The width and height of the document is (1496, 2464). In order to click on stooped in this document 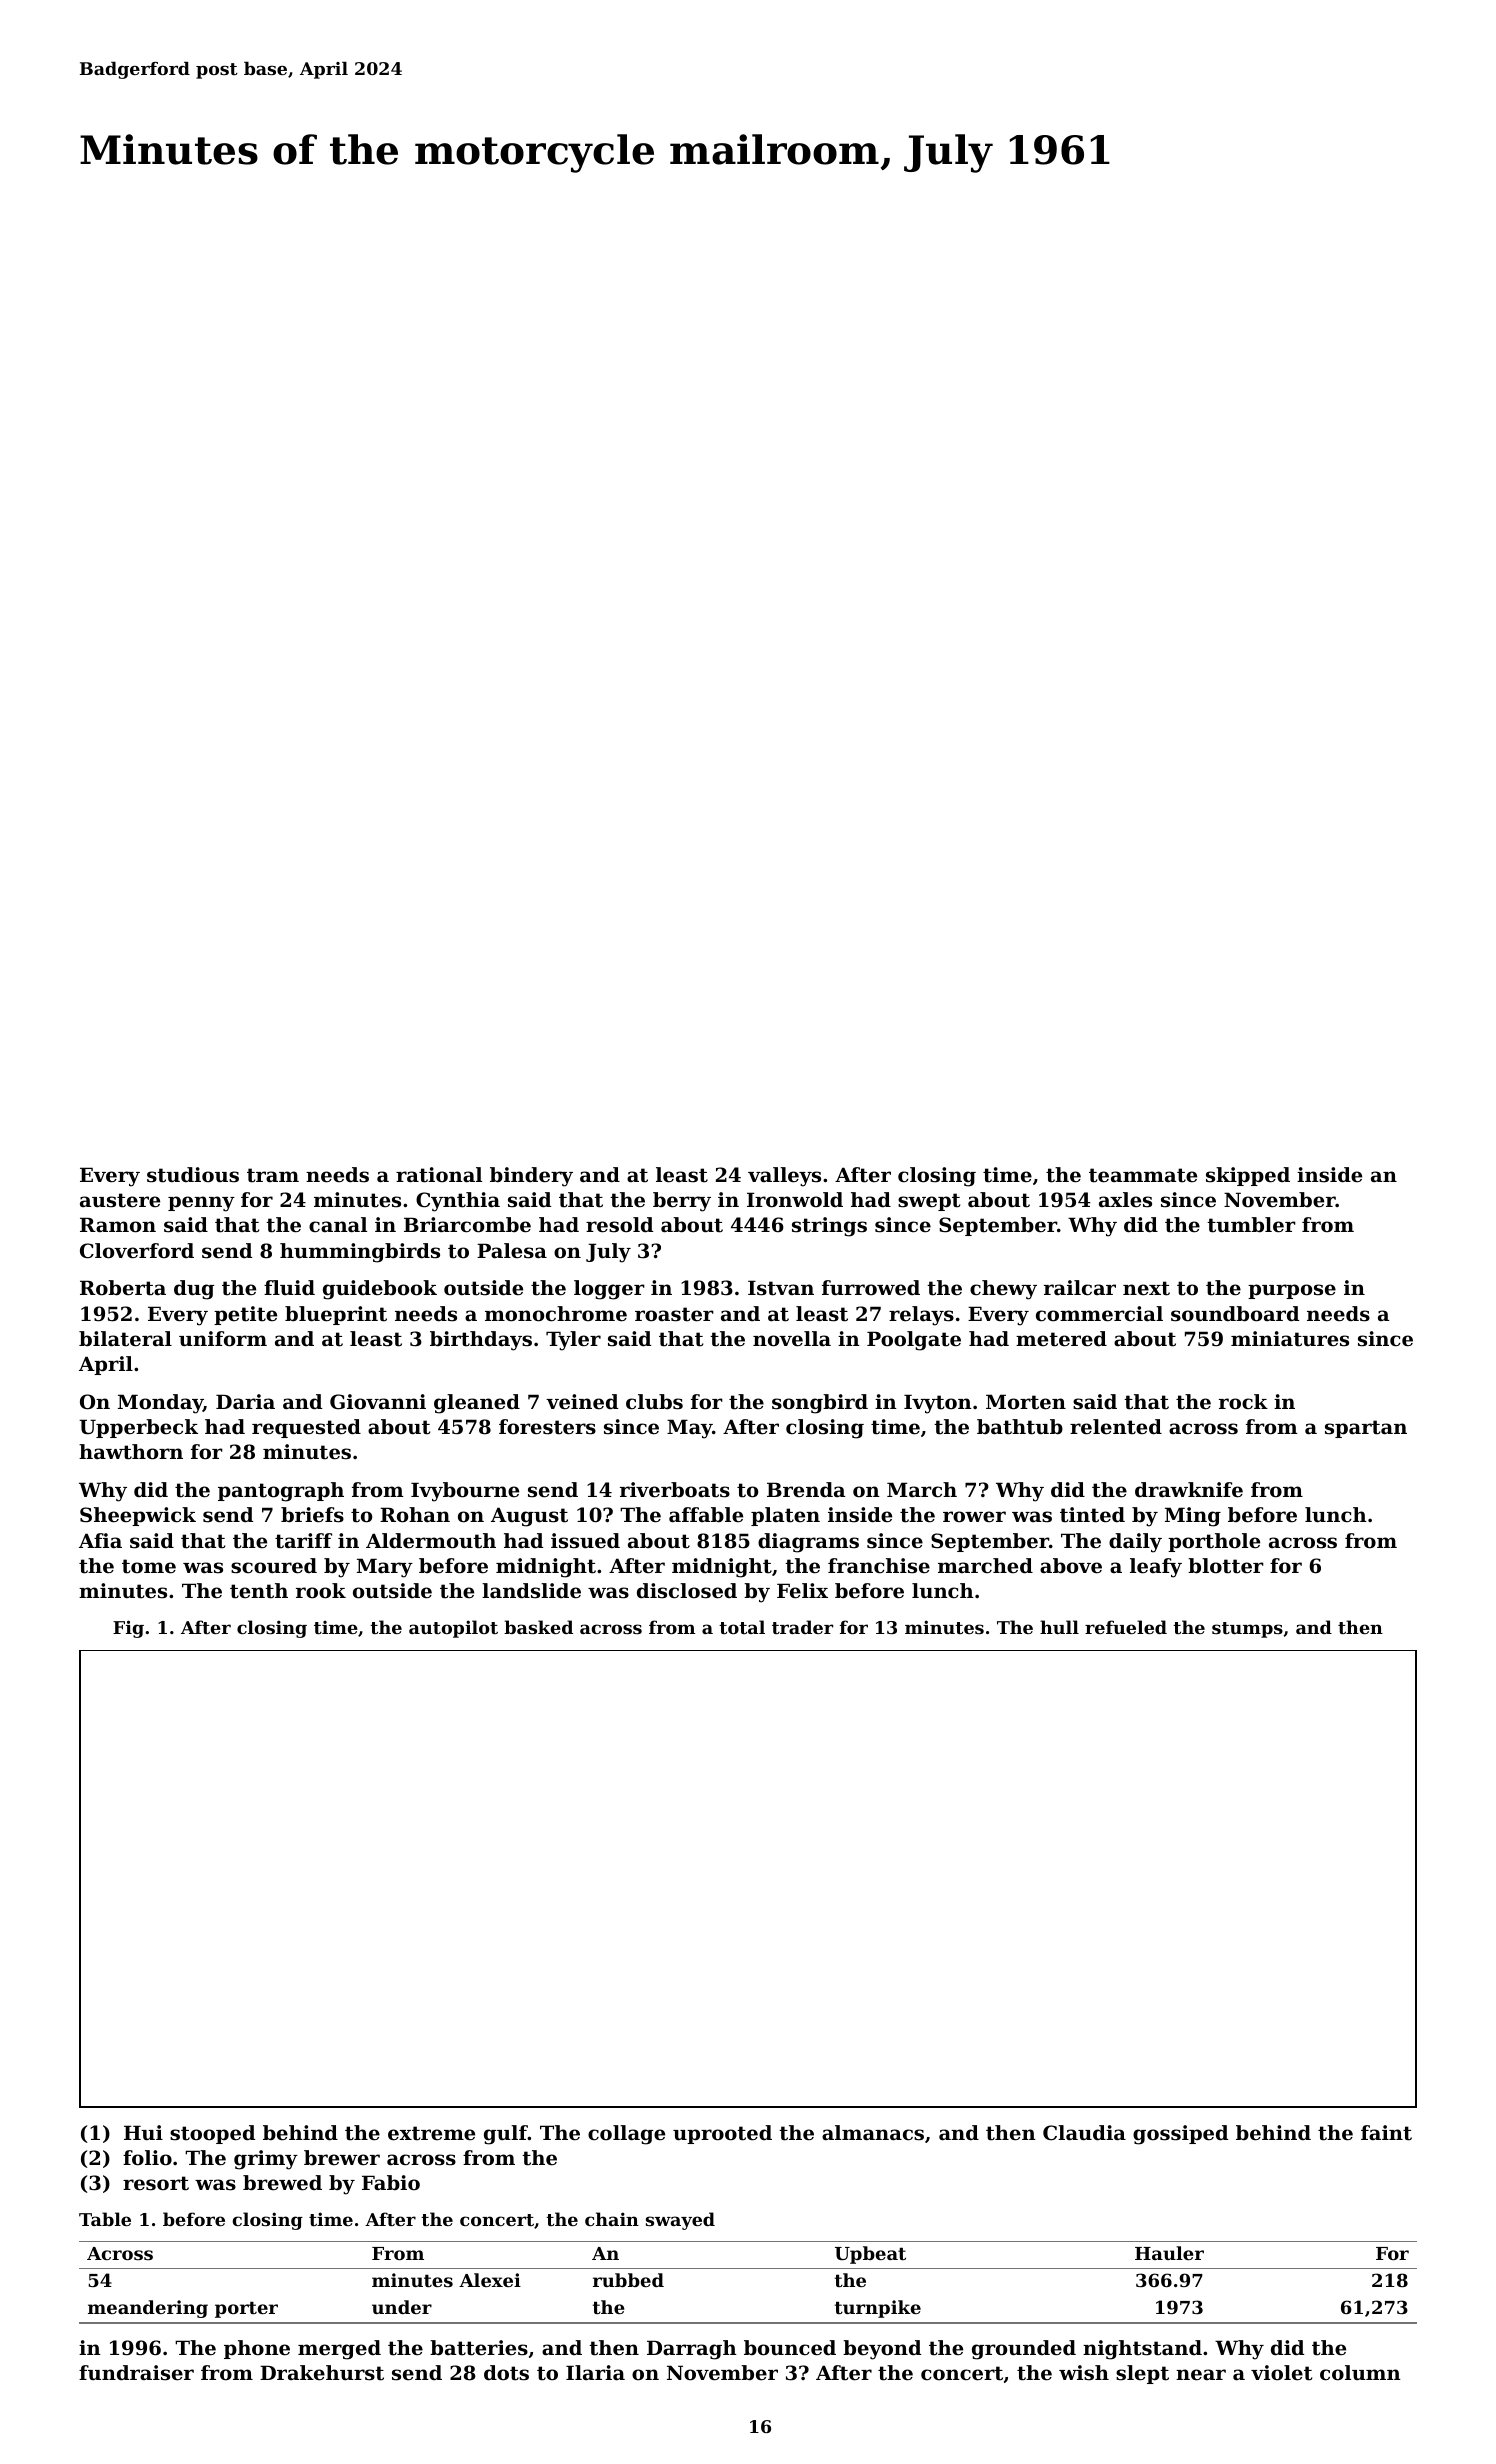, I will do `click(212, 2134)`.
